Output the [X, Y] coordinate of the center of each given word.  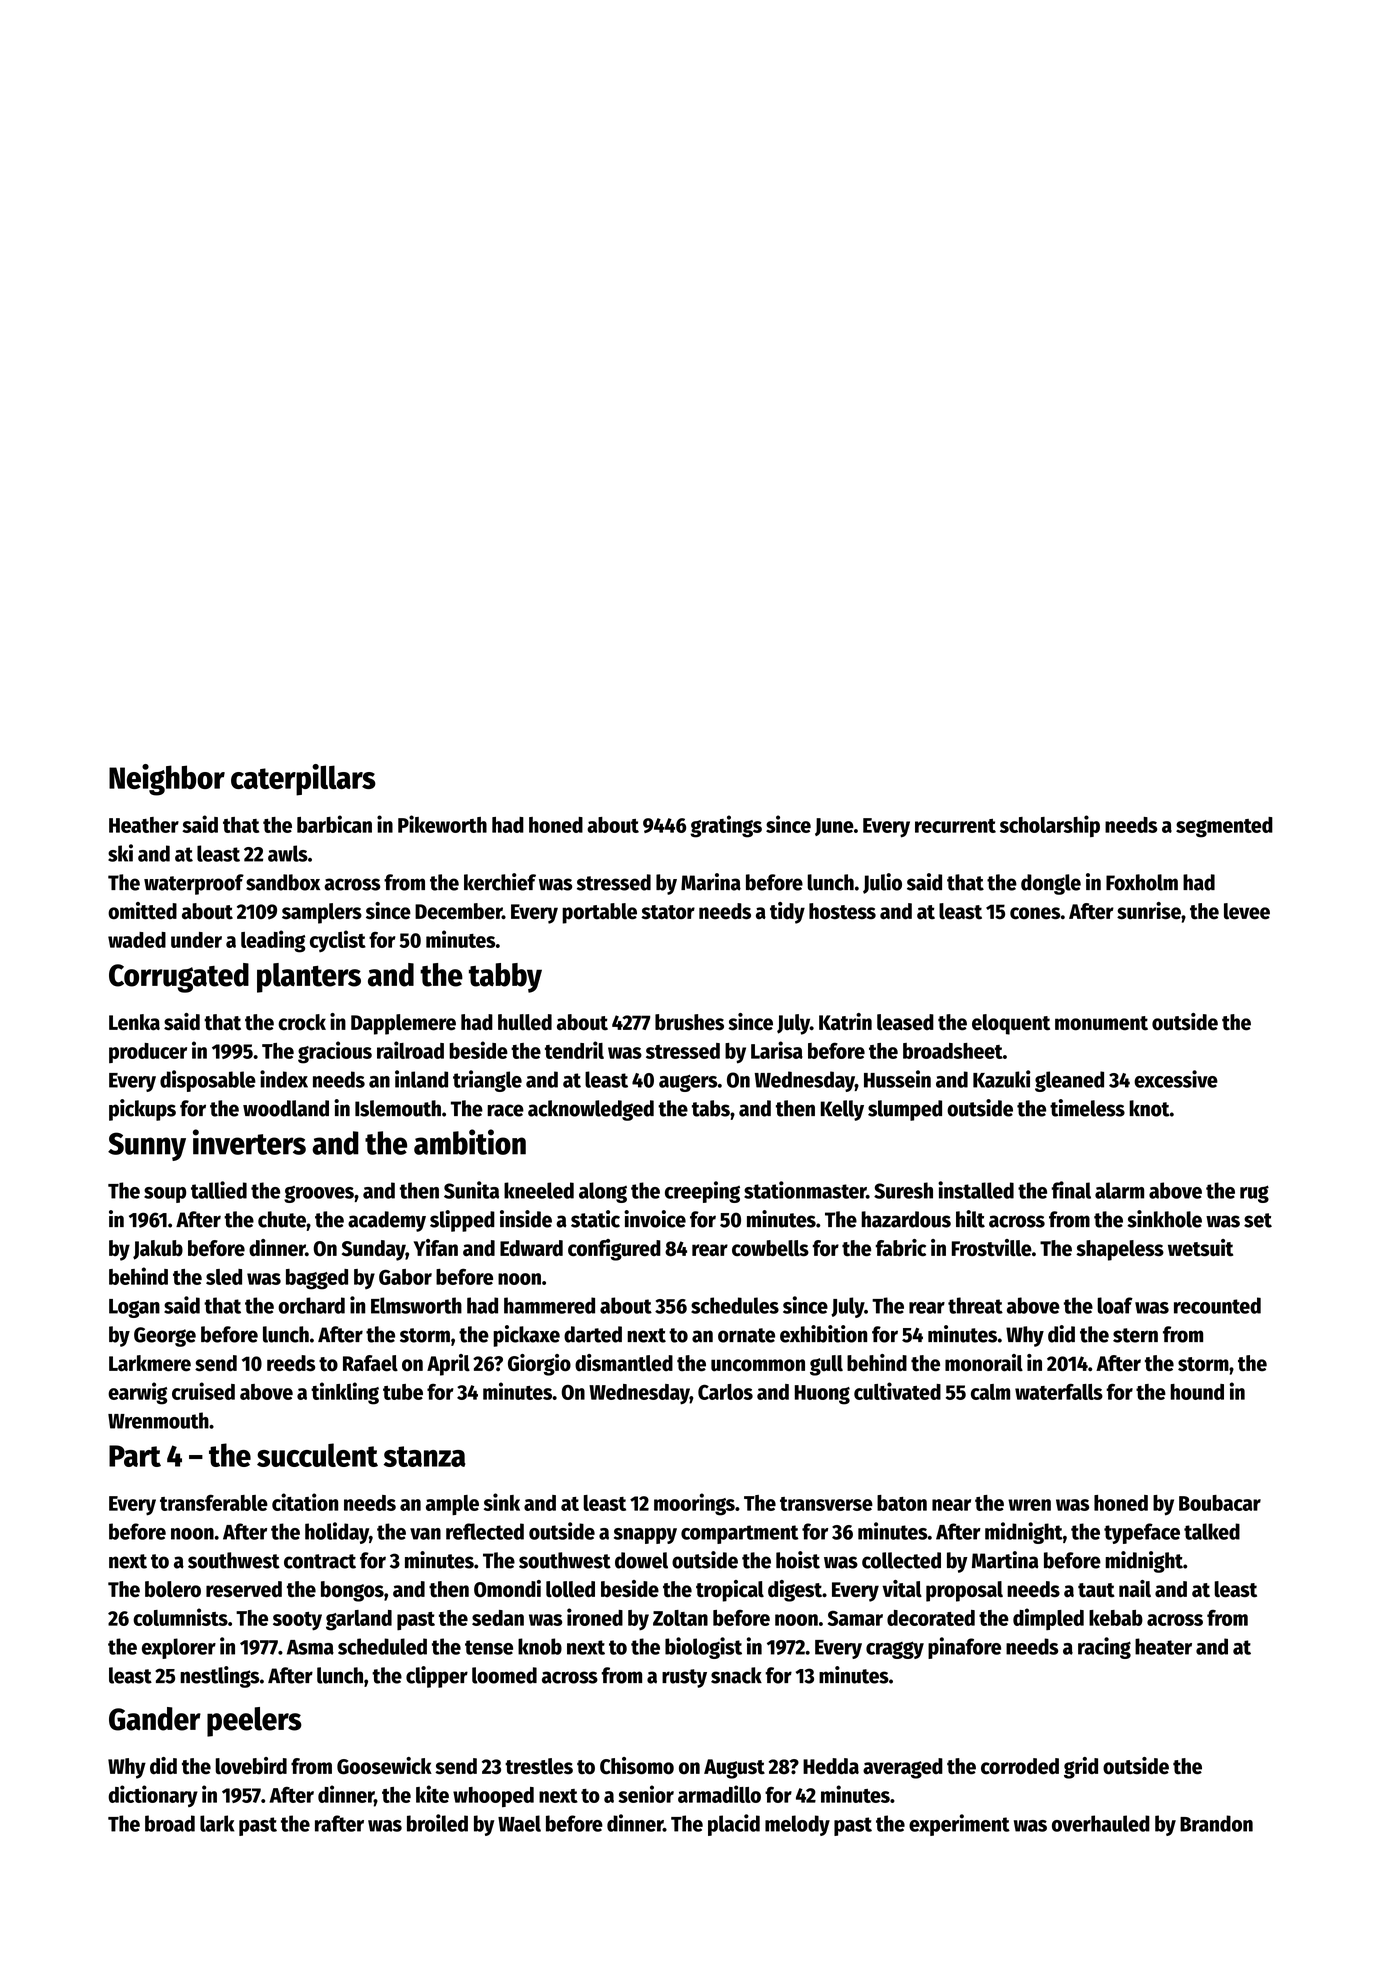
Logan [134, 1308]
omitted [142, 911]
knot [1149, 1108]
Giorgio [539, 1365]
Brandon [1216, 1823]
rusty [684, 1678]
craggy [895, 1650]
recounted [1217, 1305]
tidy [787, 913]
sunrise [1149, 911]
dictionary [153, 1796]
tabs [711, 1108]
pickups [142, 1110]
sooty [297, 1621]
